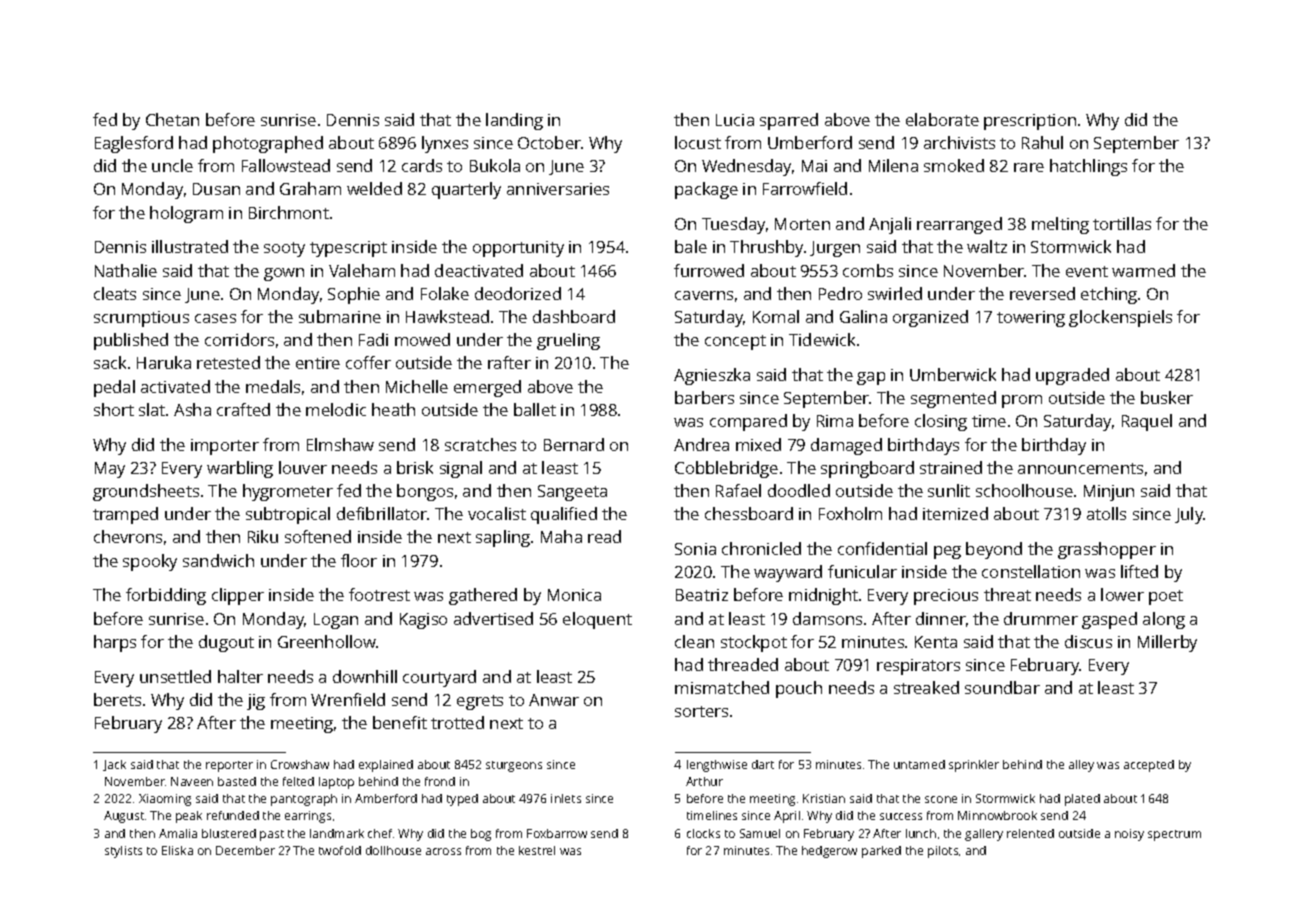 This screenshot has height=924, width=1308. I want to click on Rafael, so click(738, 490).
